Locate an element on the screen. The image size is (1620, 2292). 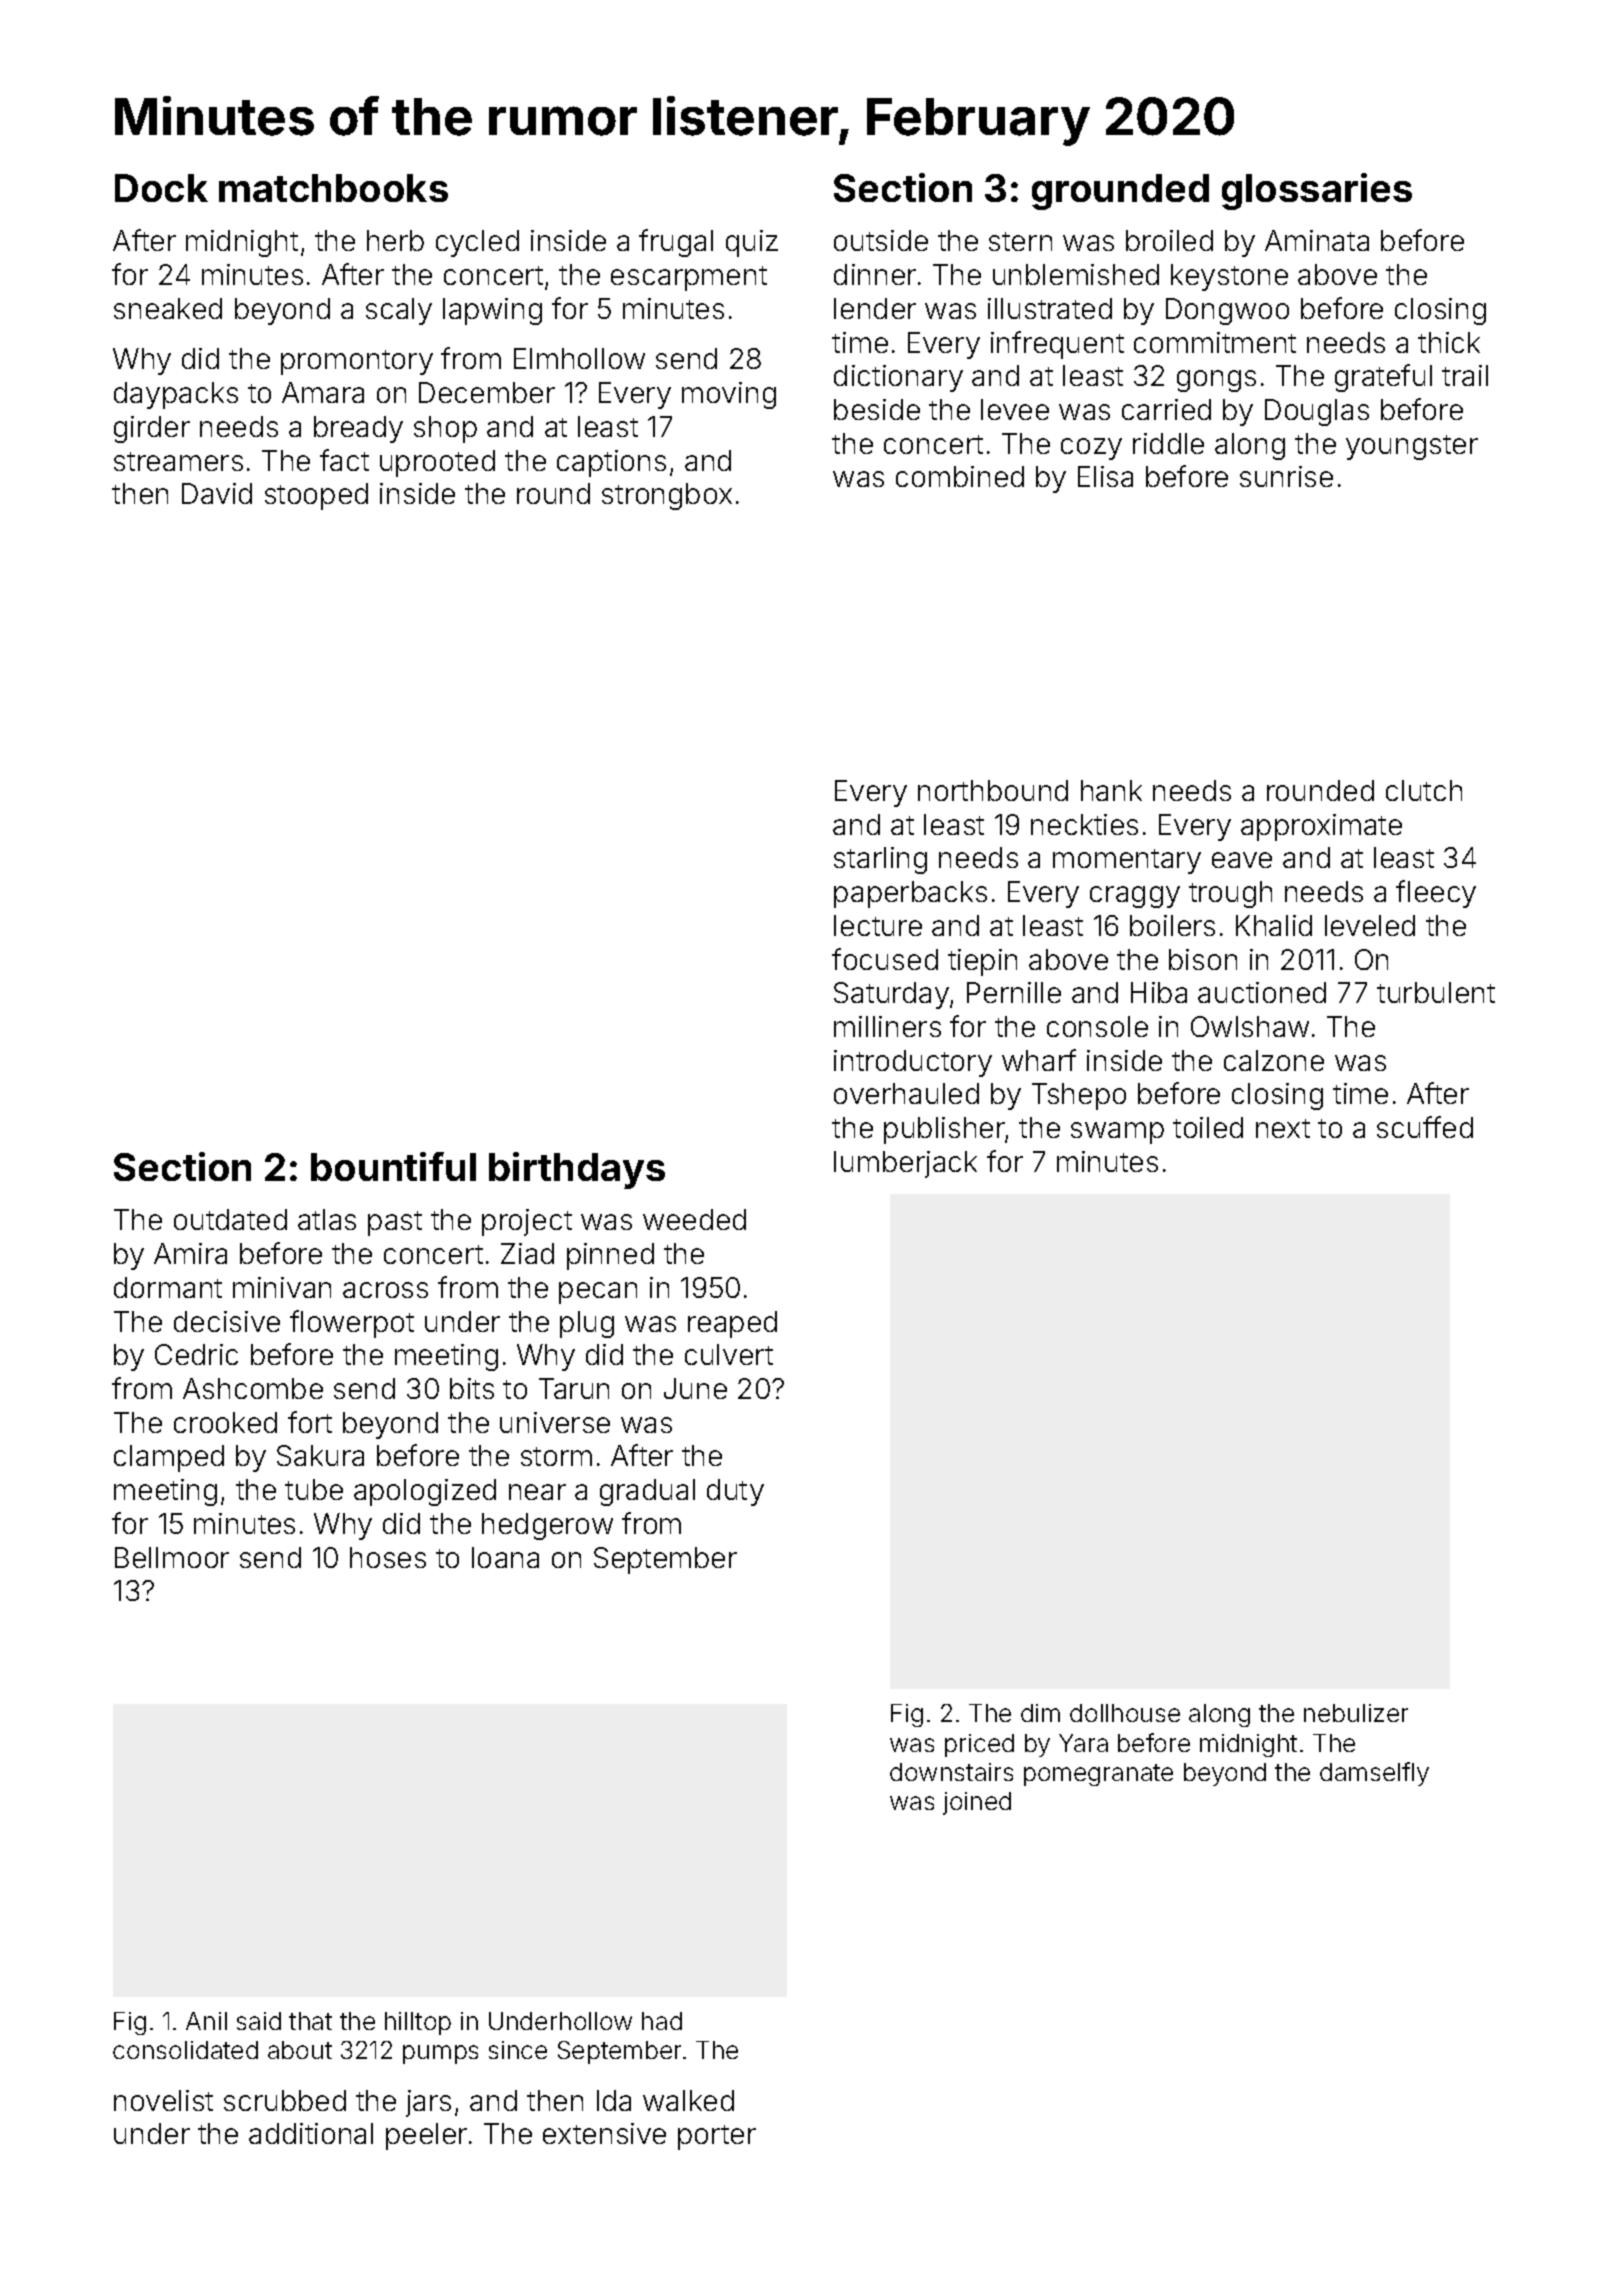
matchbooks is located at coordinates (333, 188).
